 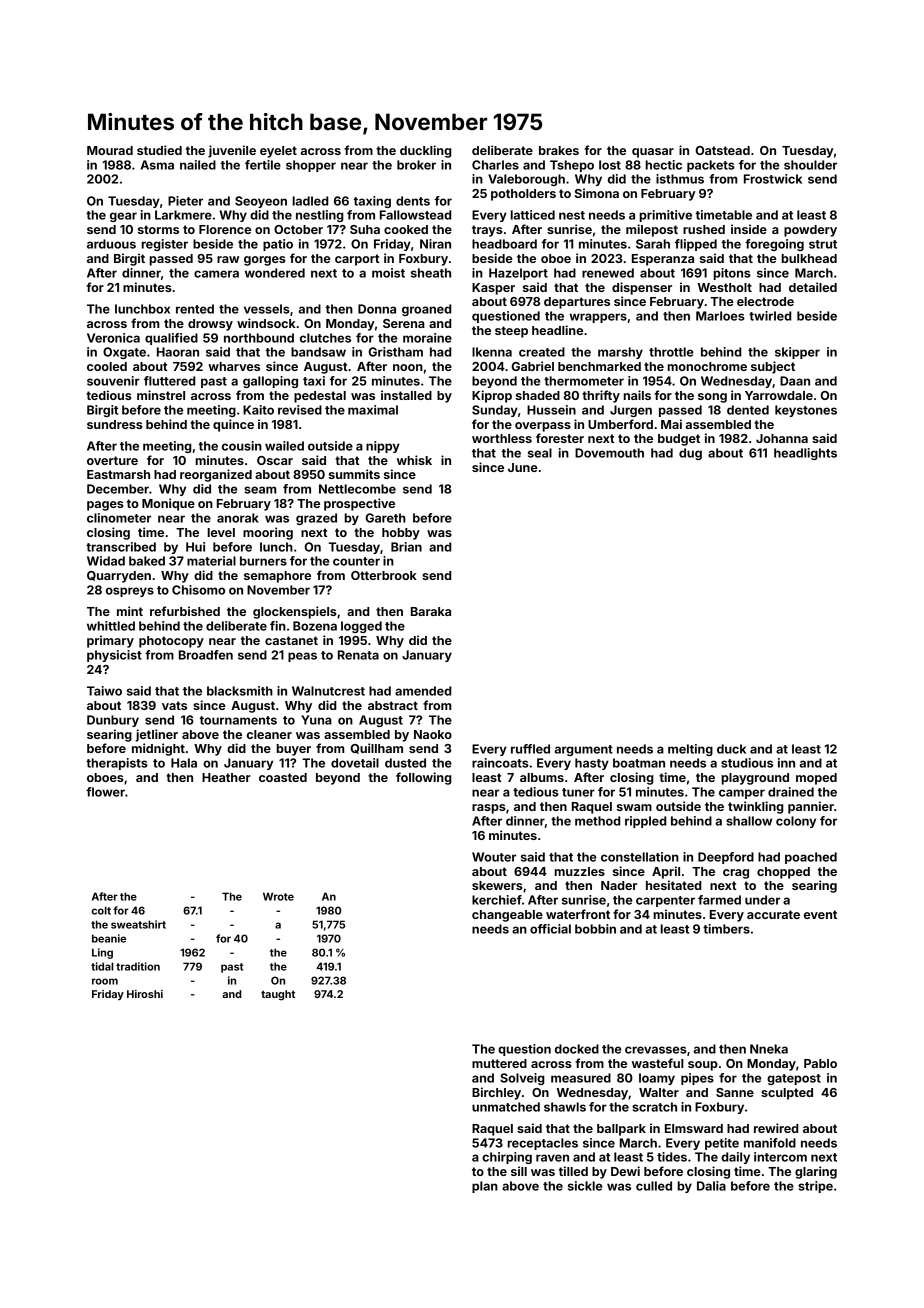 What do you see at coordinates (416, 165) in the screenshot?
I see `broker` at bounding box center [416, 165].
